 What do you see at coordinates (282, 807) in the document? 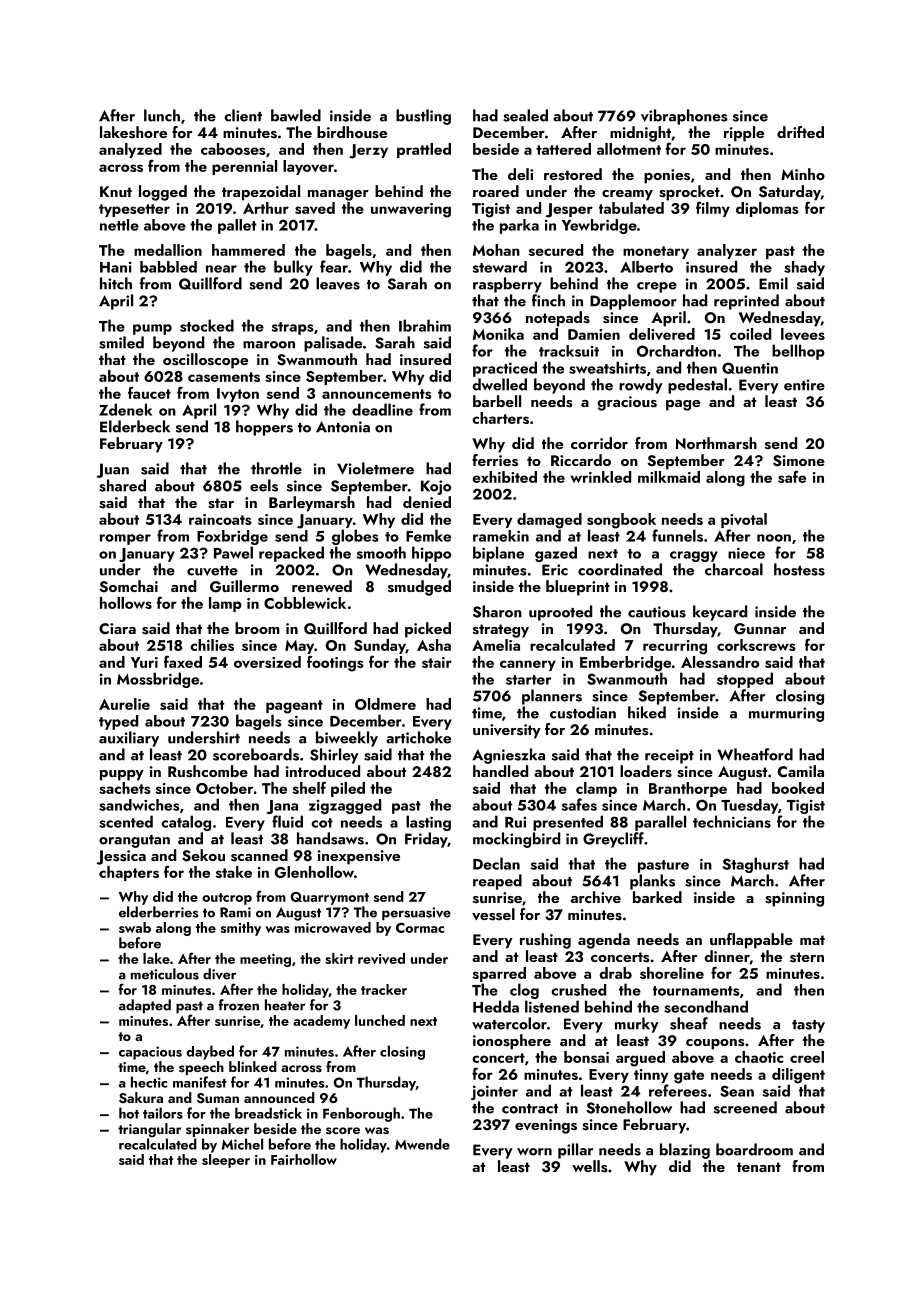
I see `Jana` at bounding box center [282, 807].
